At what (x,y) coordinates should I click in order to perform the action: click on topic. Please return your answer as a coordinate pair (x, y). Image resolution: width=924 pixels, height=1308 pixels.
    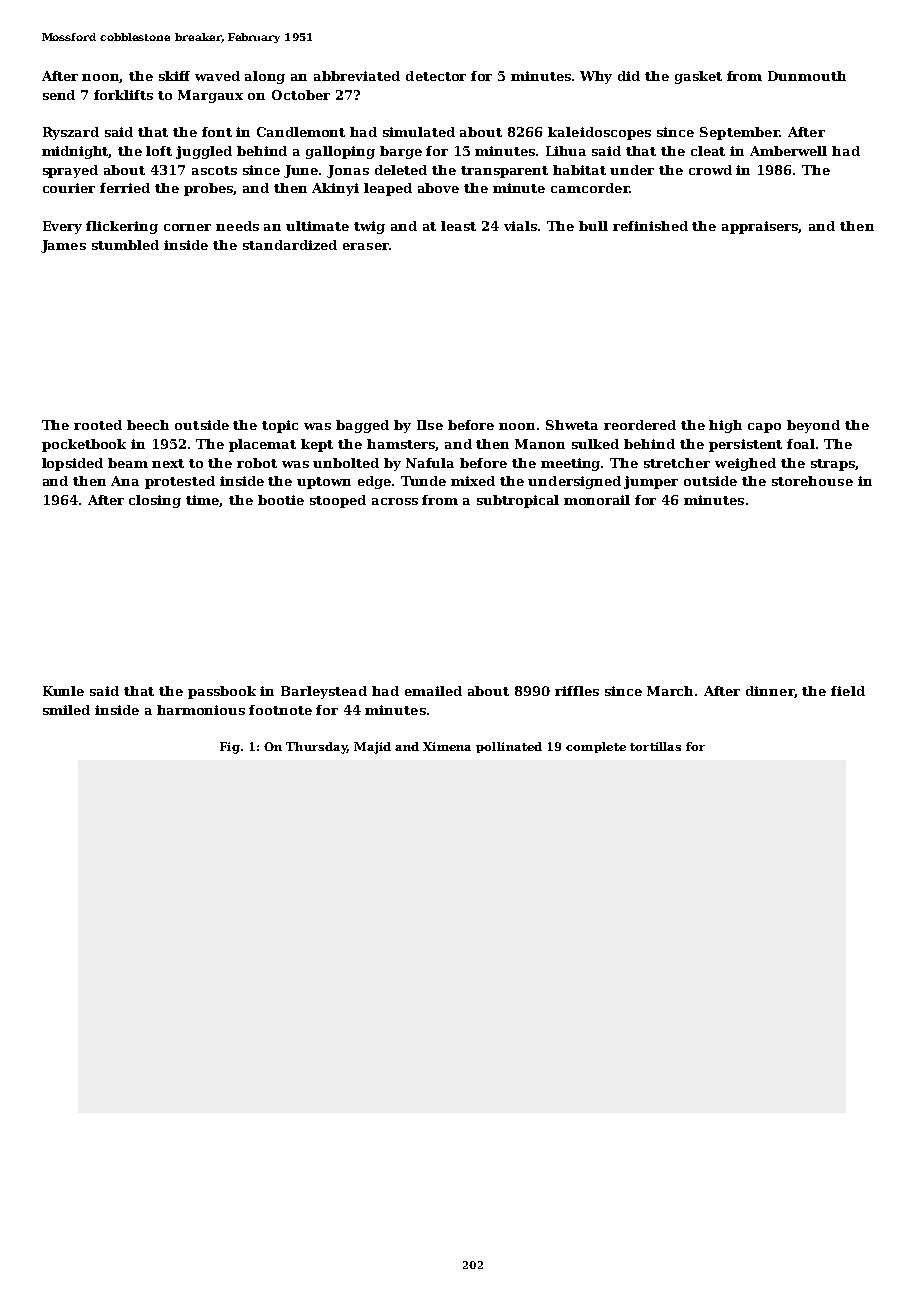
    Looking at the image, I should click on (280, 426).
